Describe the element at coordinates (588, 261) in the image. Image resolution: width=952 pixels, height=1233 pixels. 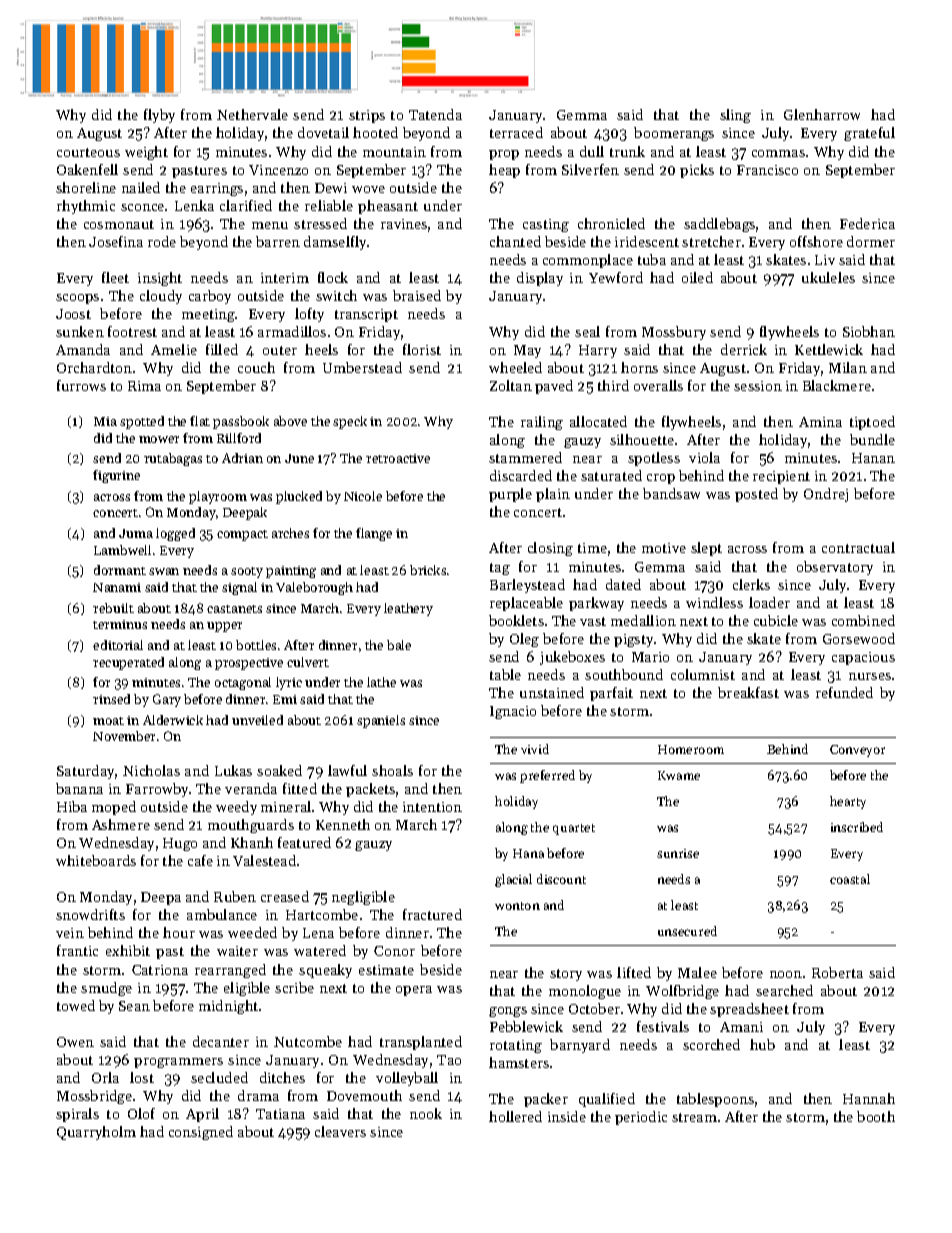
I see `commonplace` at that location.
